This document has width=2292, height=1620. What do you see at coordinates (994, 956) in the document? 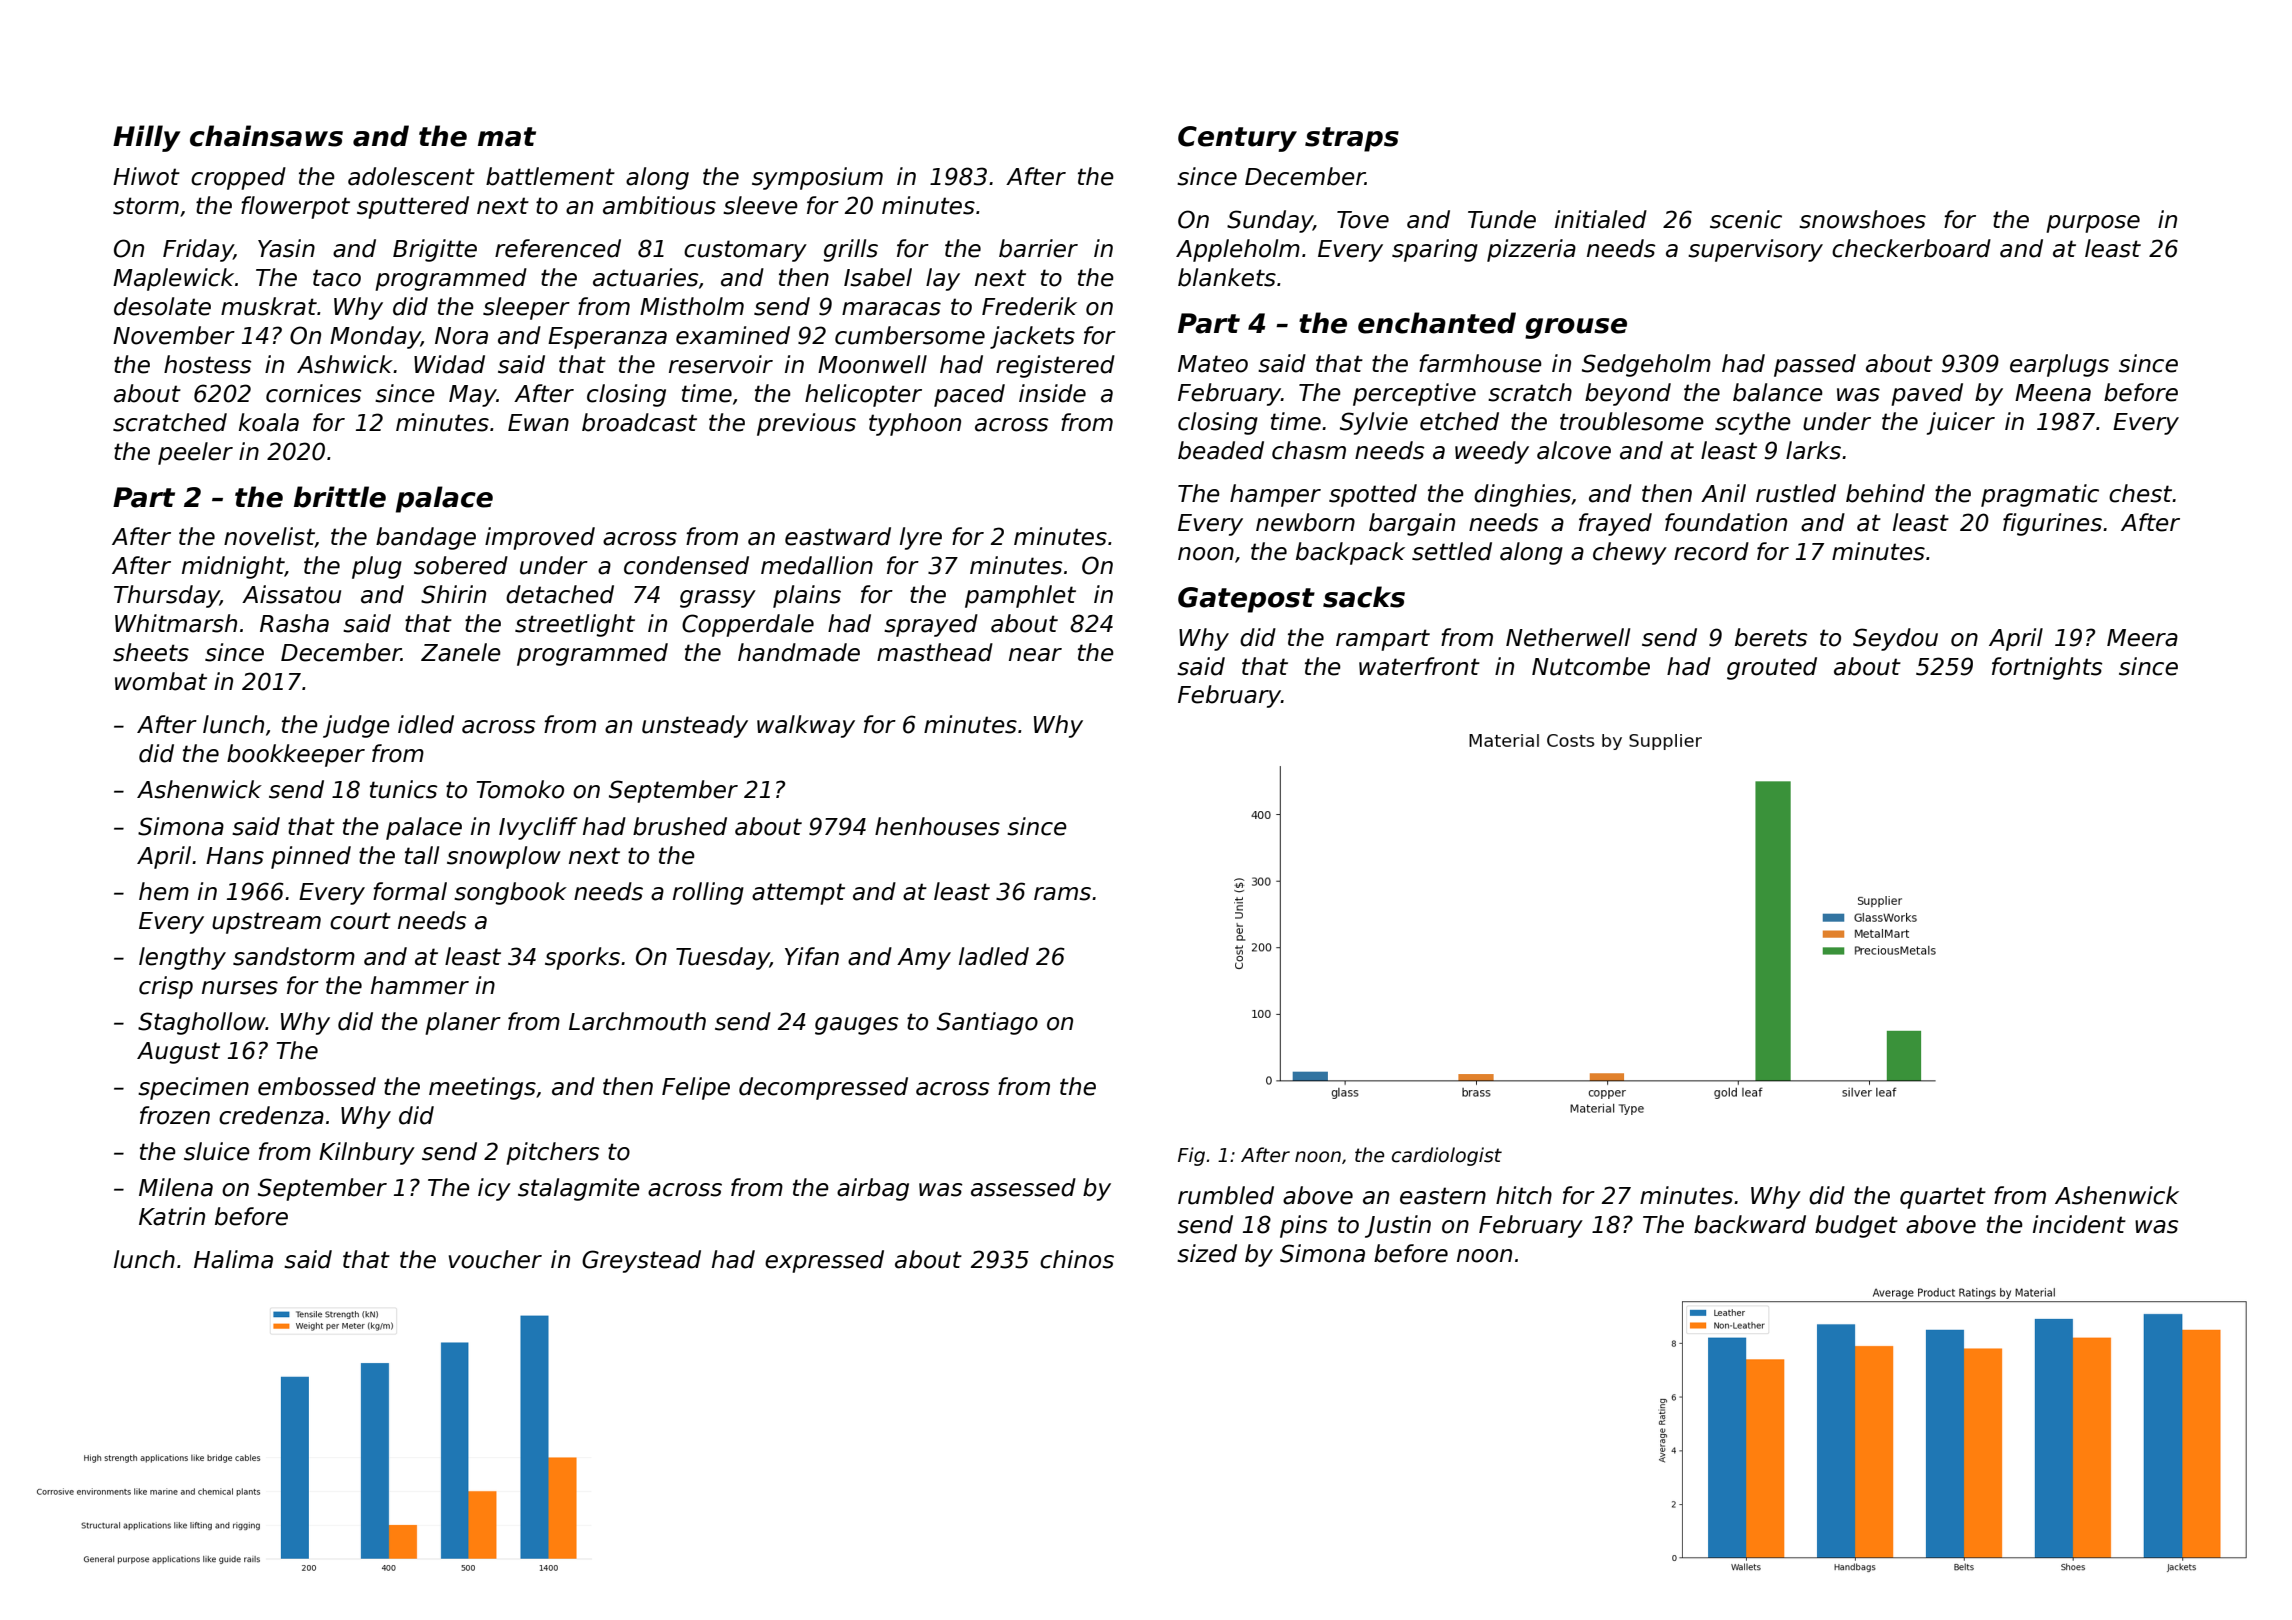
I see `ladled` at bounding box center [994, 956].
